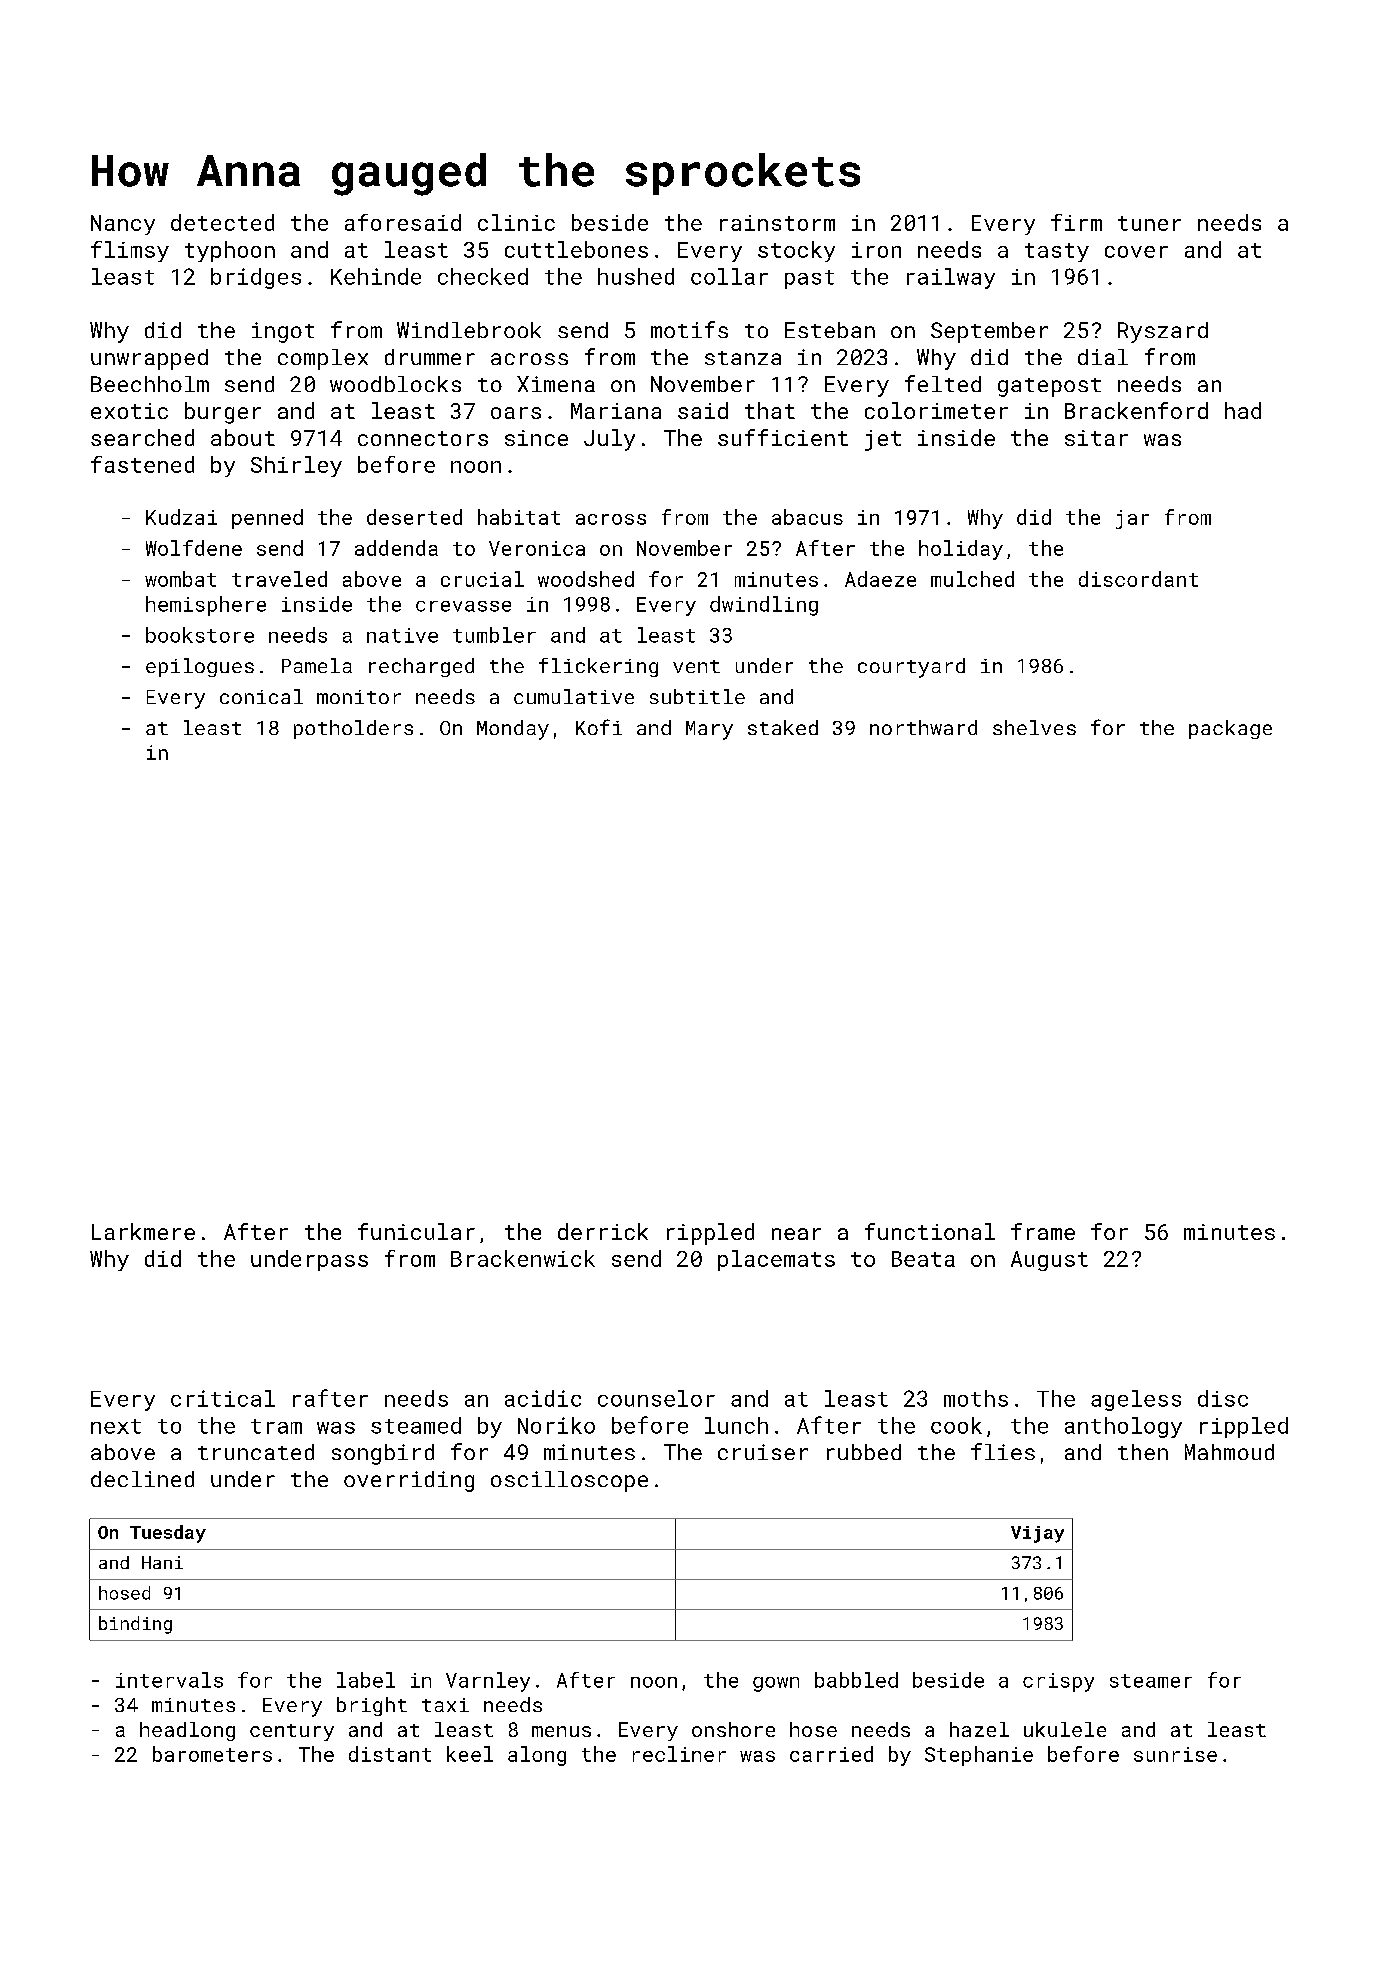 This page has width=1386, height=1969. Describe the element at coordinates (168, 1534) in the page. I see `Tuesday` at that location.
